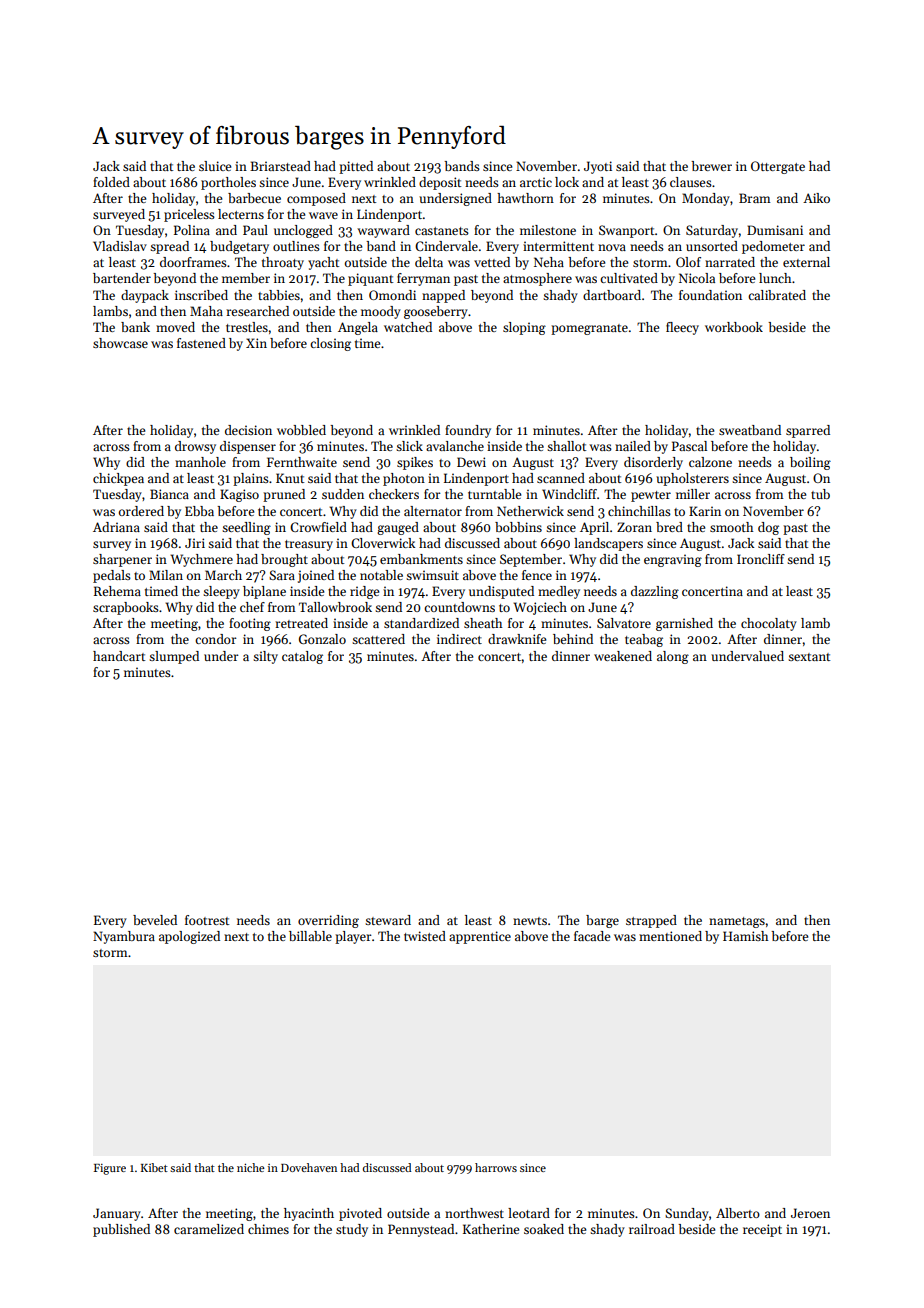  Describe the element at coordinates (280, 166) in the screenshot. I see `Briarstead` at that location.
